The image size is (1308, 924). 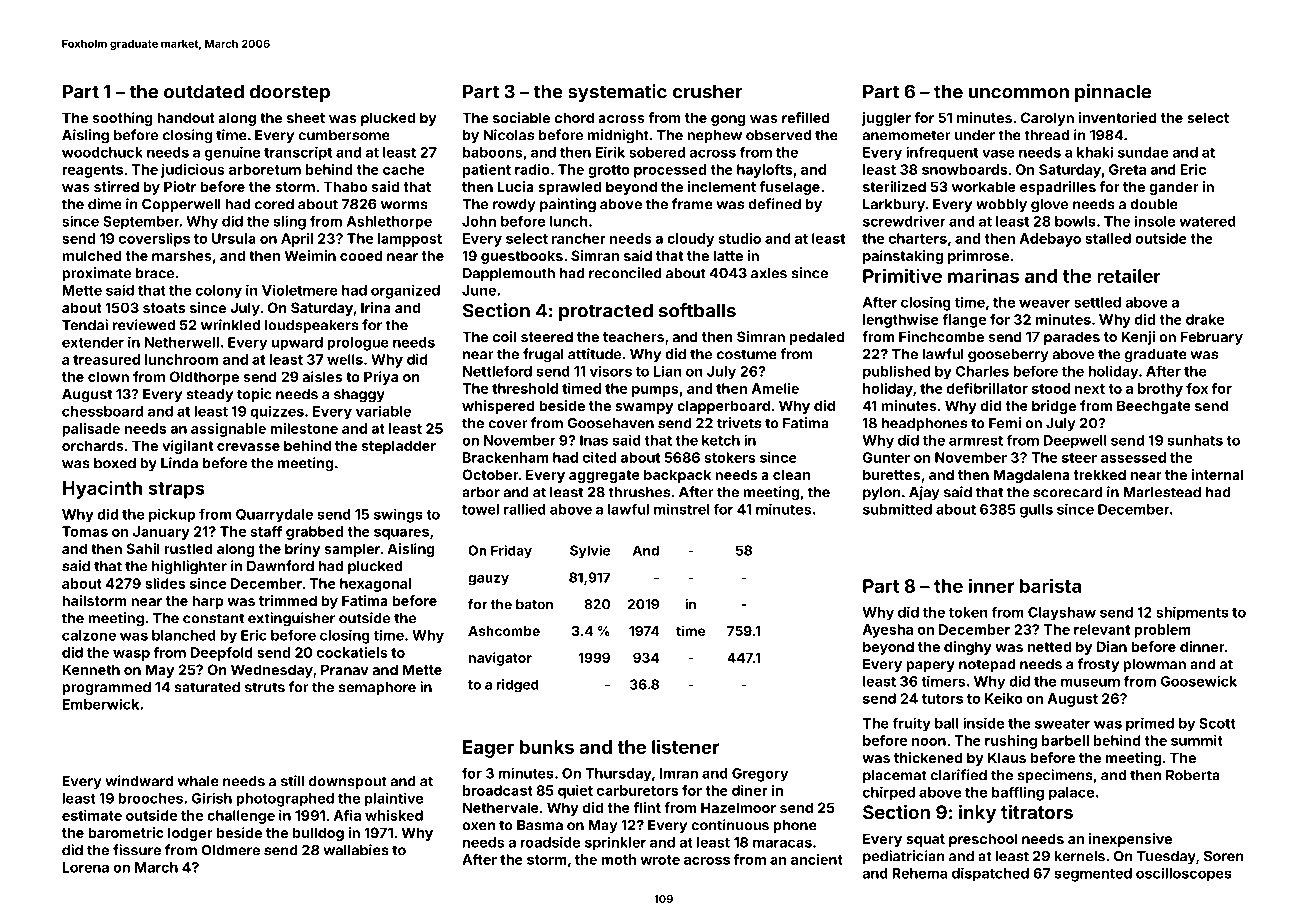 I want to click on retailer, so click(x=1129, y=275).
